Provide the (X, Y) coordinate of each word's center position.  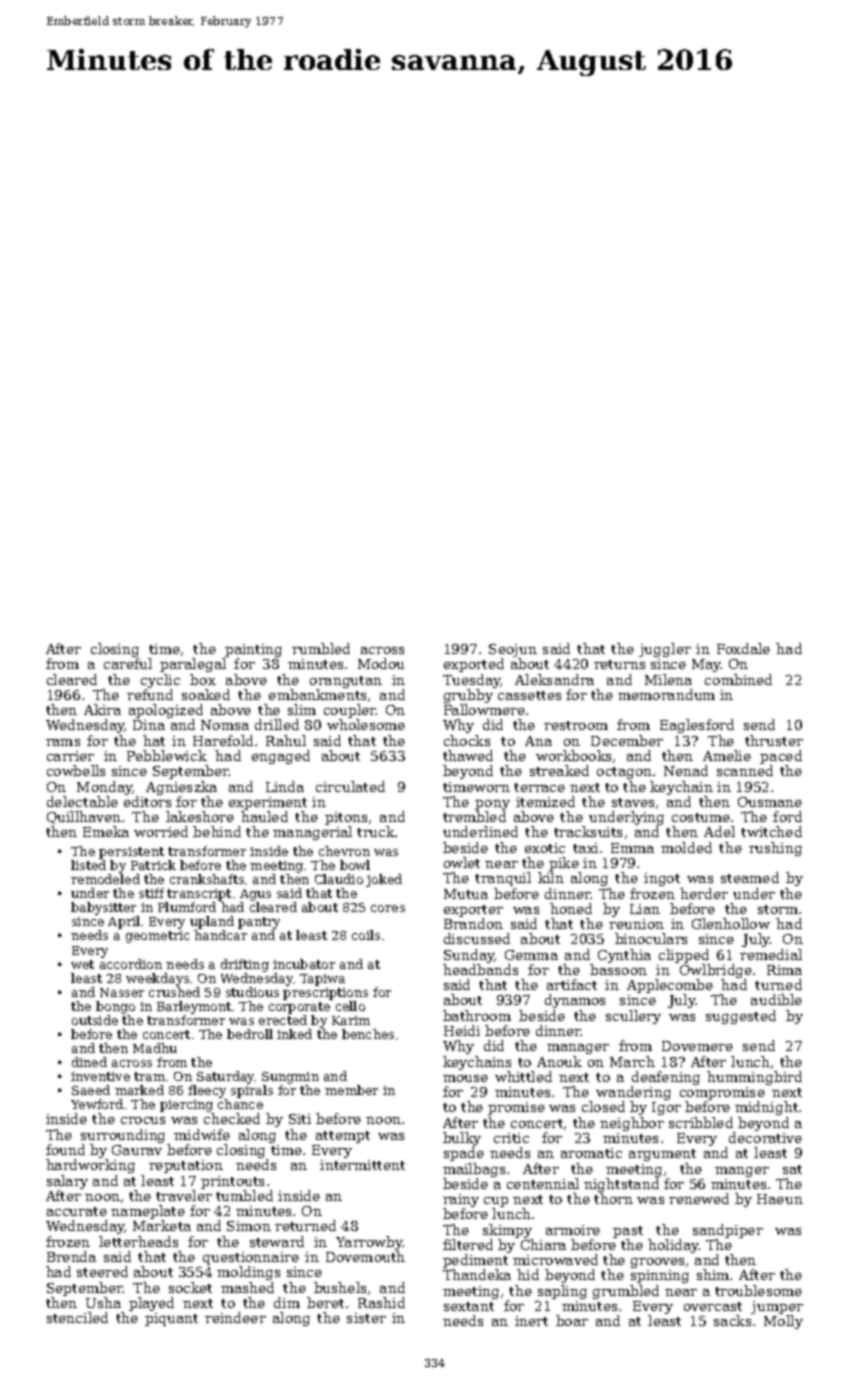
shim (713, 1274)
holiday (673, 1246)
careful (128, 663)
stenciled (77, 1317)
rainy (461, 1200)
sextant (469, 1306)
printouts (232, 1182)
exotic (545, 848)
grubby (468, 696)
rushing (775, 849)
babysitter (103, 908)
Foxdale (743, 648)
